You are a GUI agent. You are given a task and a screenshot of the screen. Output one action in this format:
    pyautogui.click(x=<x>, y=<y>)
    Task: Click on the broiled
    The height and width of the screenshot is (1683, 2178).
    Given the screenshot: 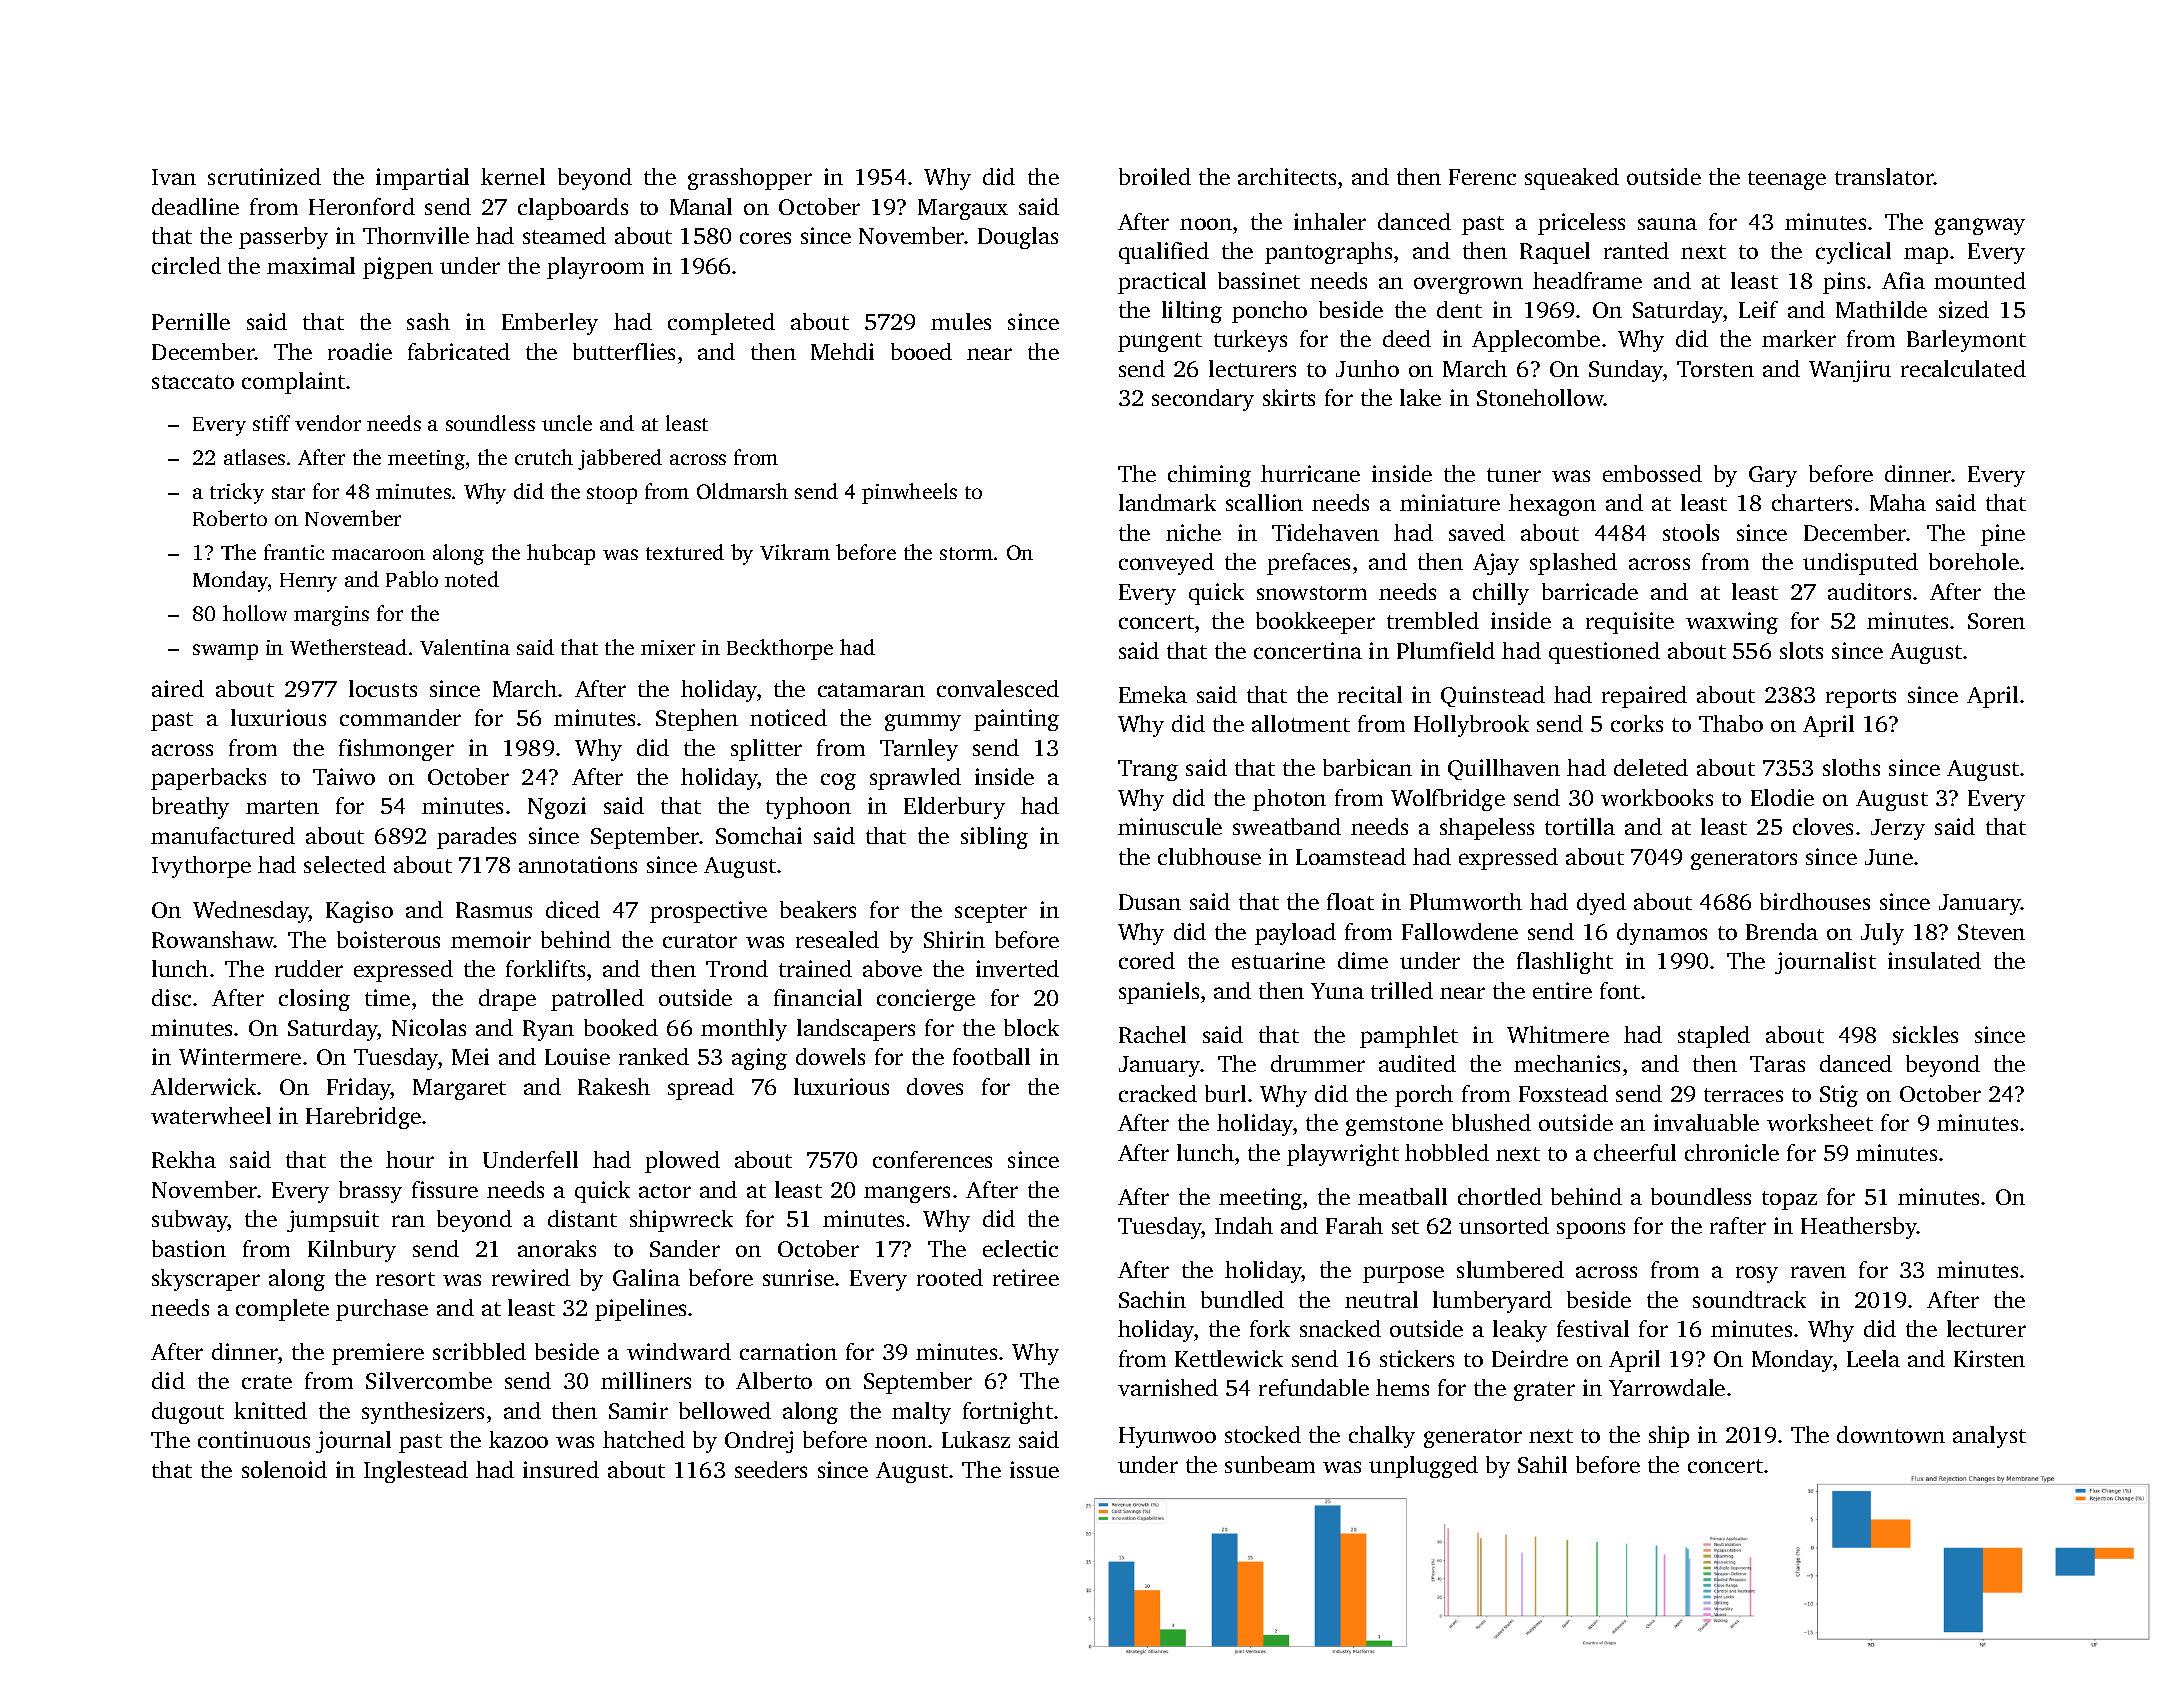 What is the action you would take?
    pyautogui.click(x=1155, y=176)
